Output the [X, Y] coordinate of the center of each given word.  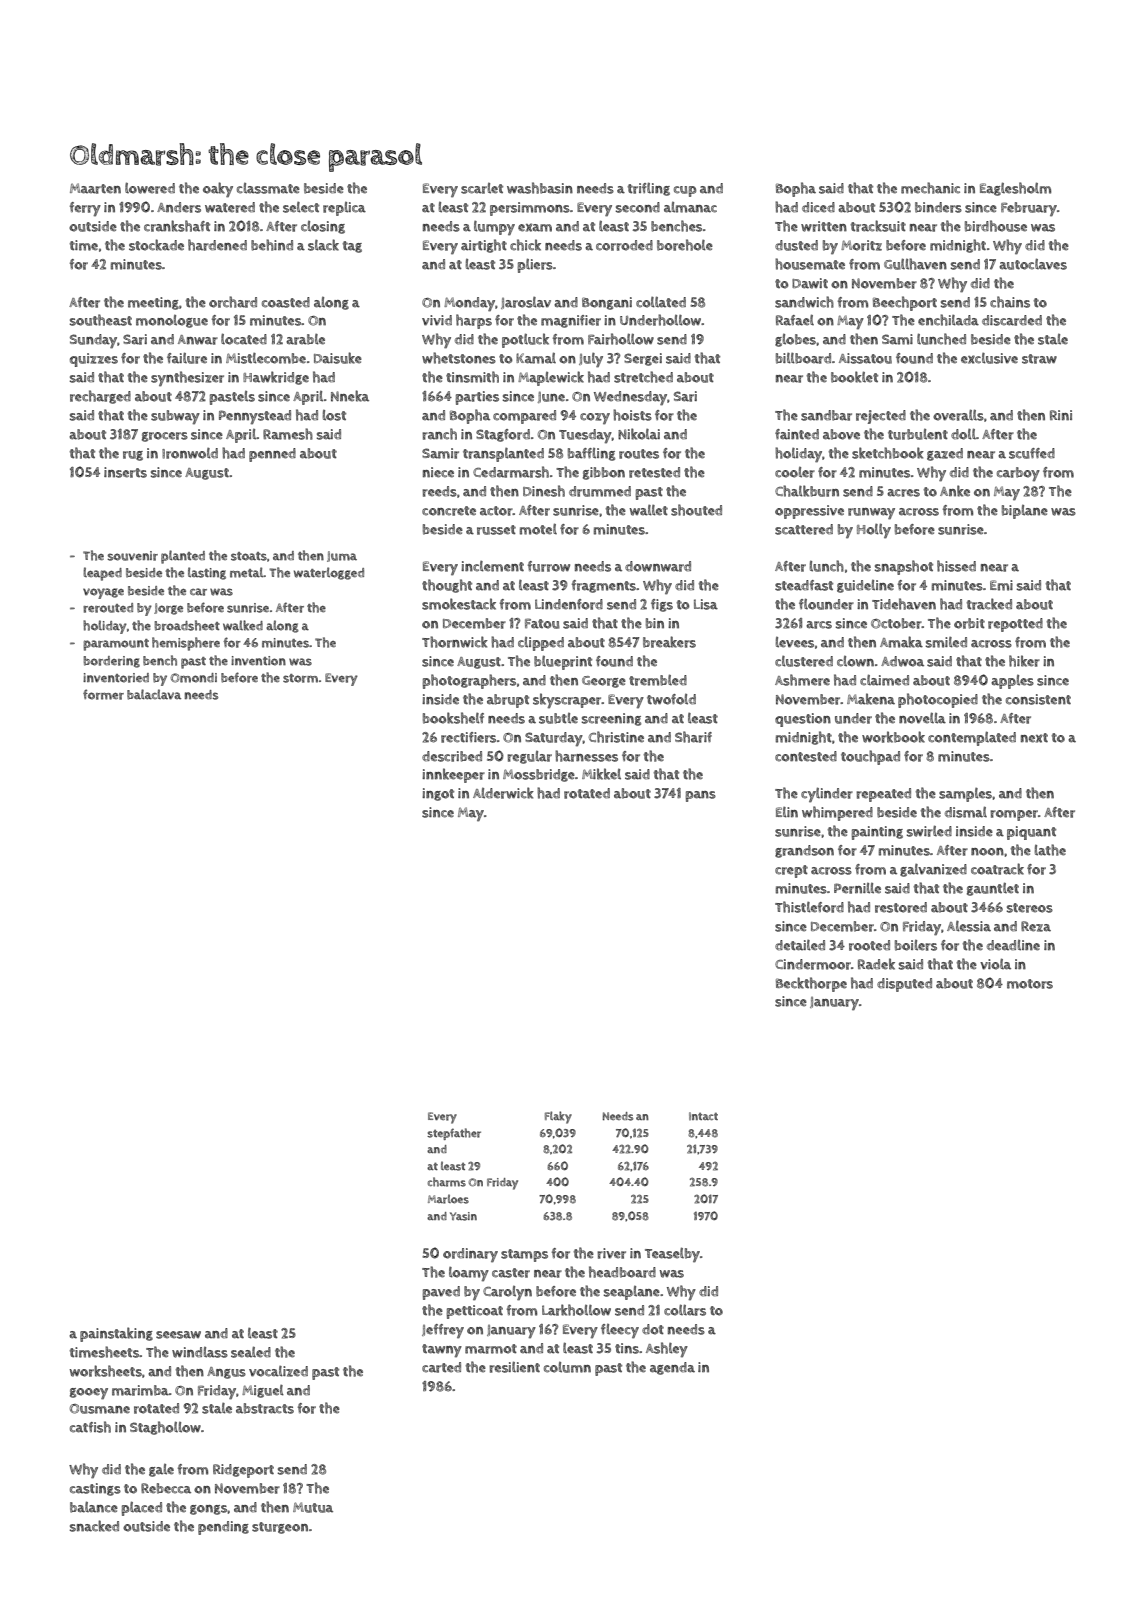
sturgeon [280, 1528]
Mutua [313, 1507]
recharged [100, 397]
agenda [672, 1368]
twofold [671, 699]
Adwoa [902, 661]
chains [1010, 302]
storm [300, 678]
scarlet [482, 188]
